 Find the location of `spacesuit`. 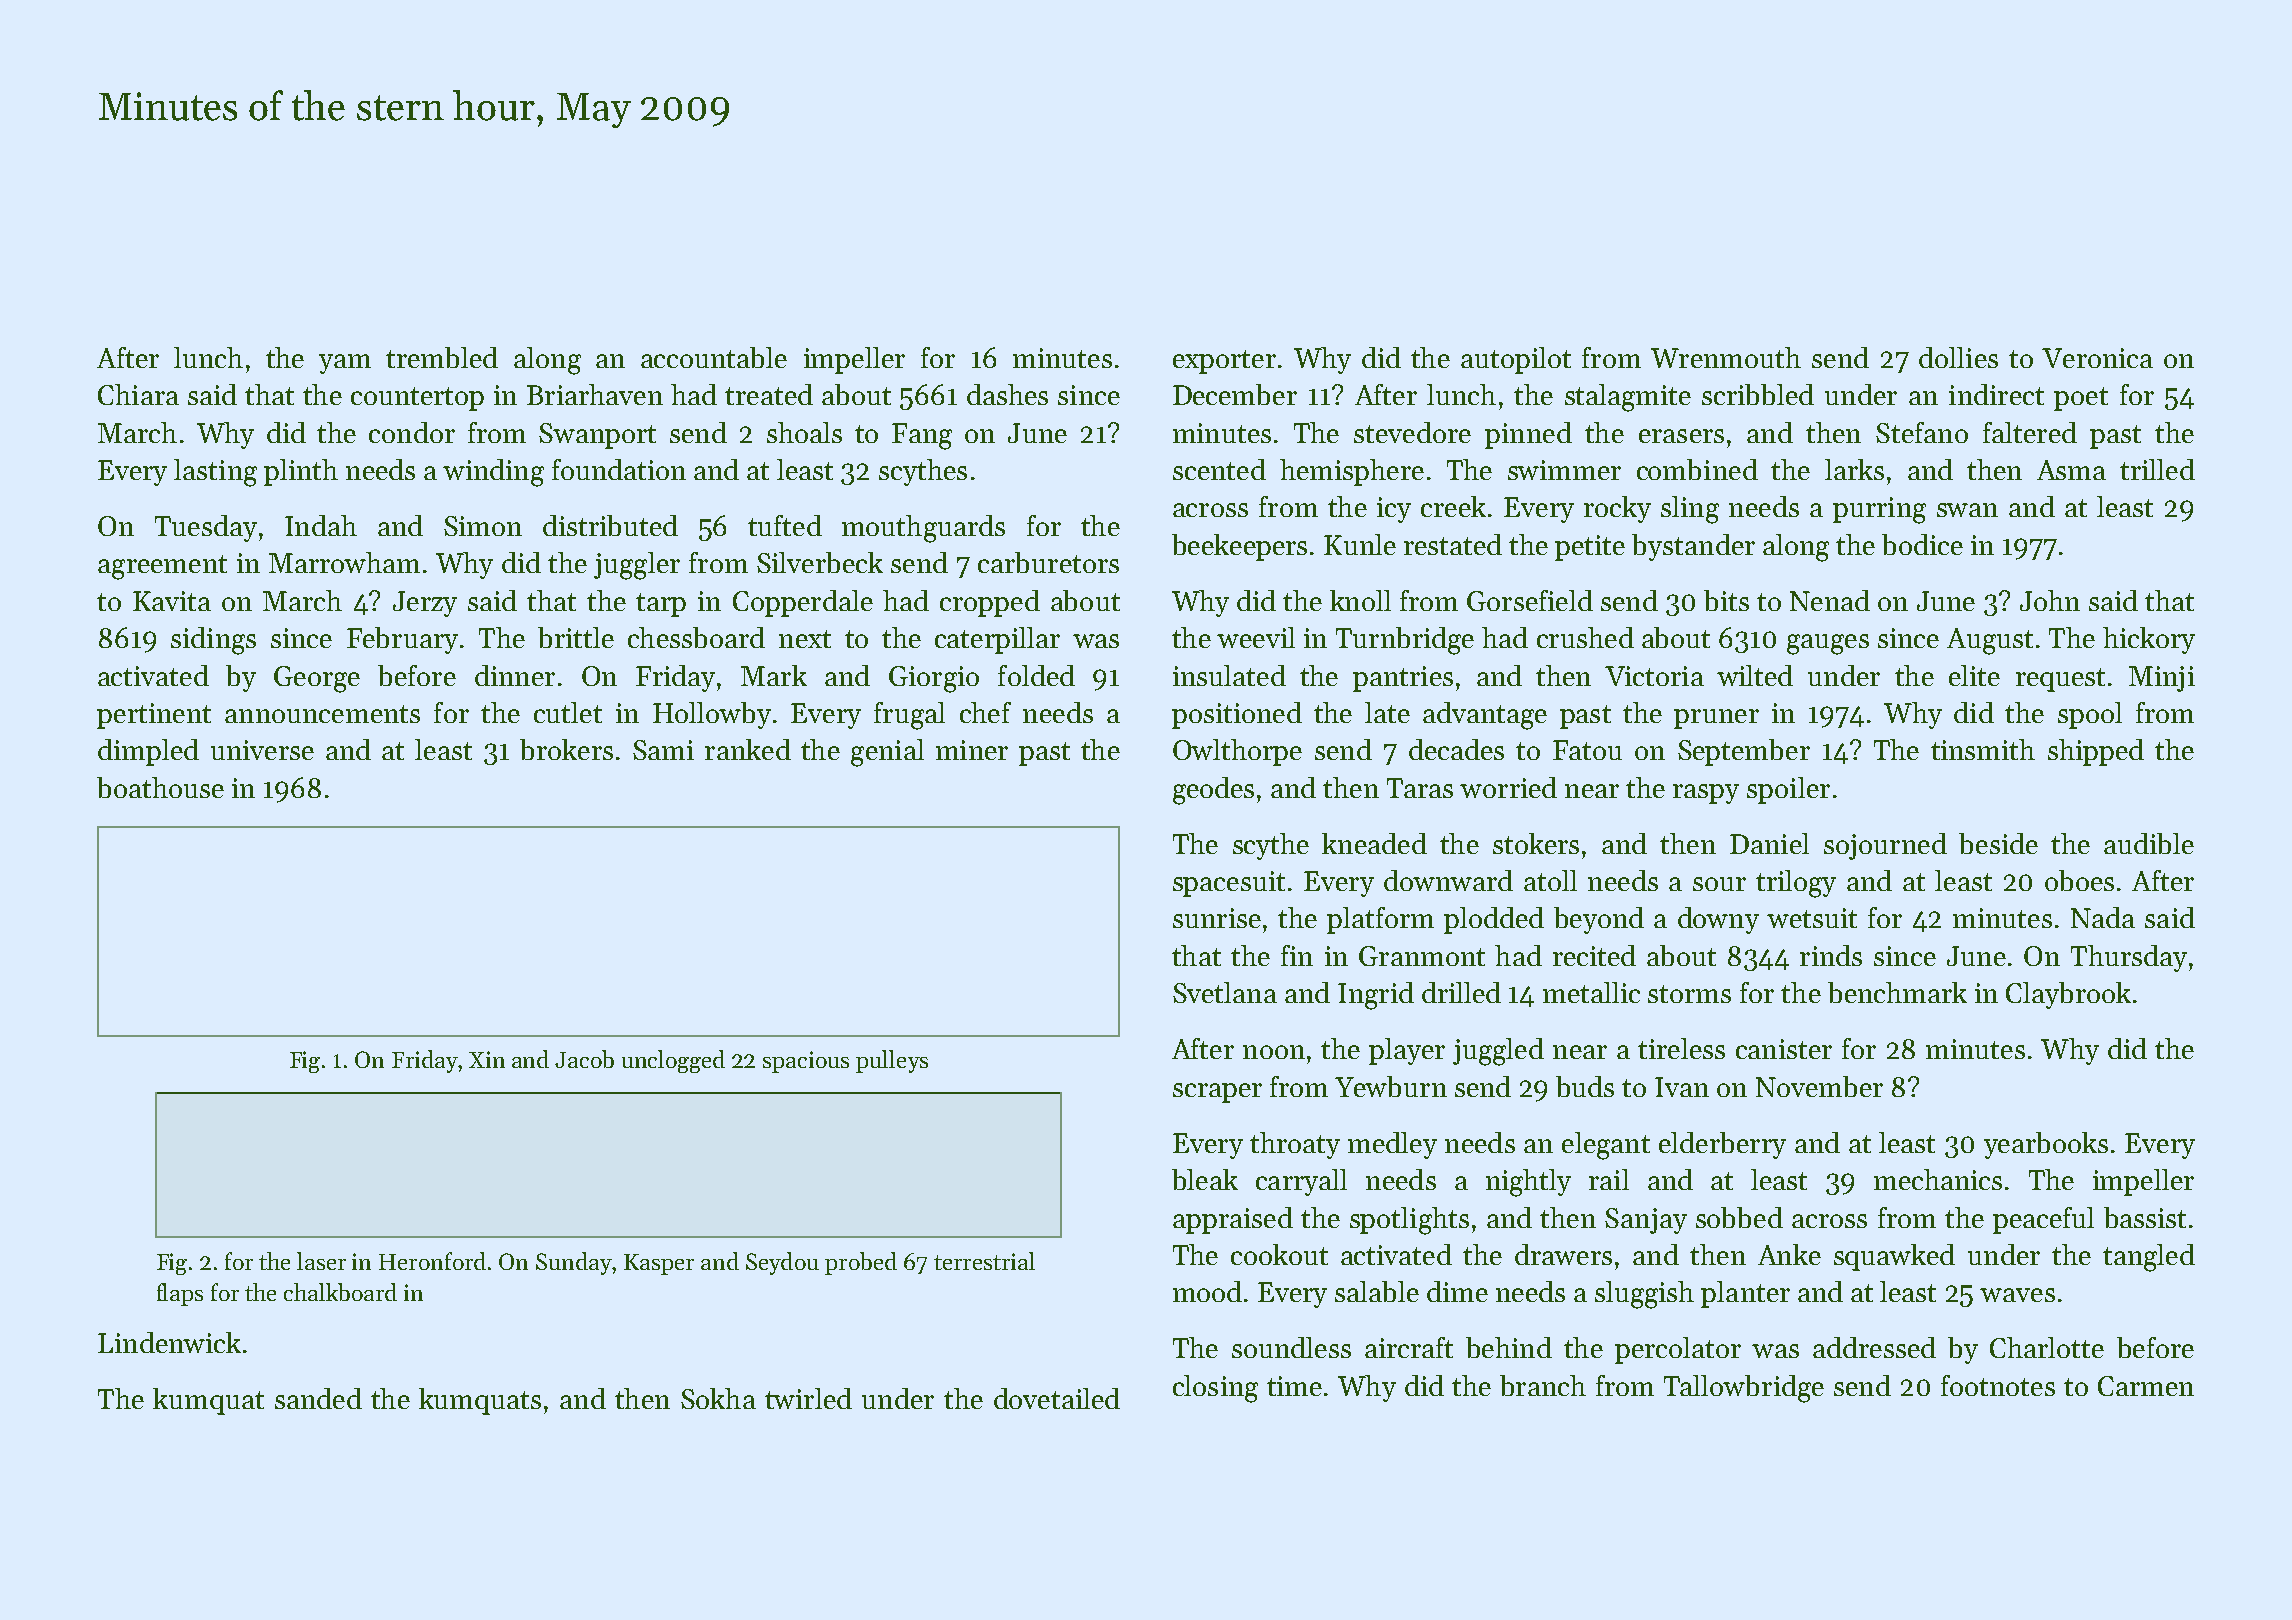

spacesuit is located at coordinates (1229, 884).
